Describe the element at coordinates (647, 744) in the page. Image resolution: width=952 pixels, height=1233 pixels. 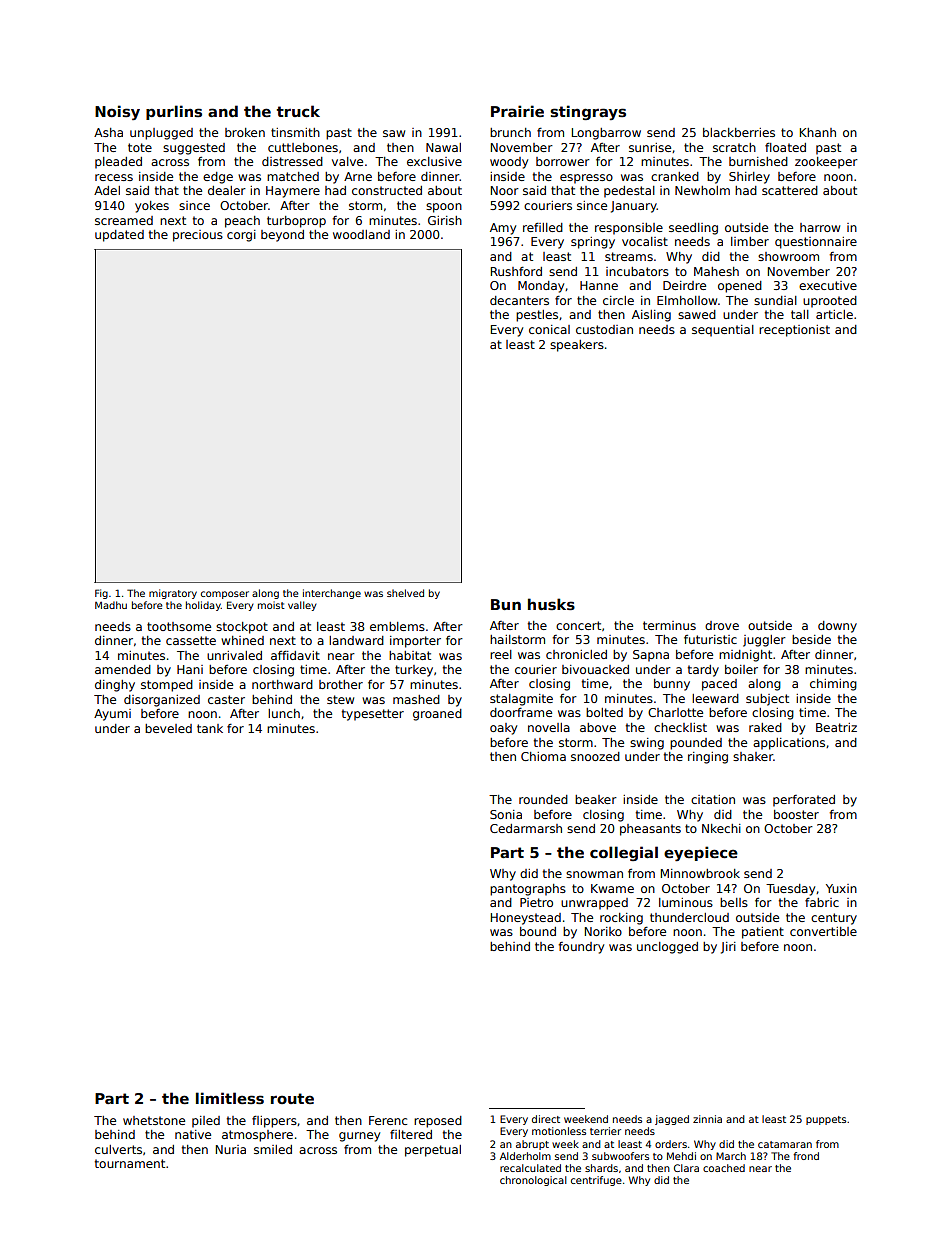
I see `swing` at that location.
